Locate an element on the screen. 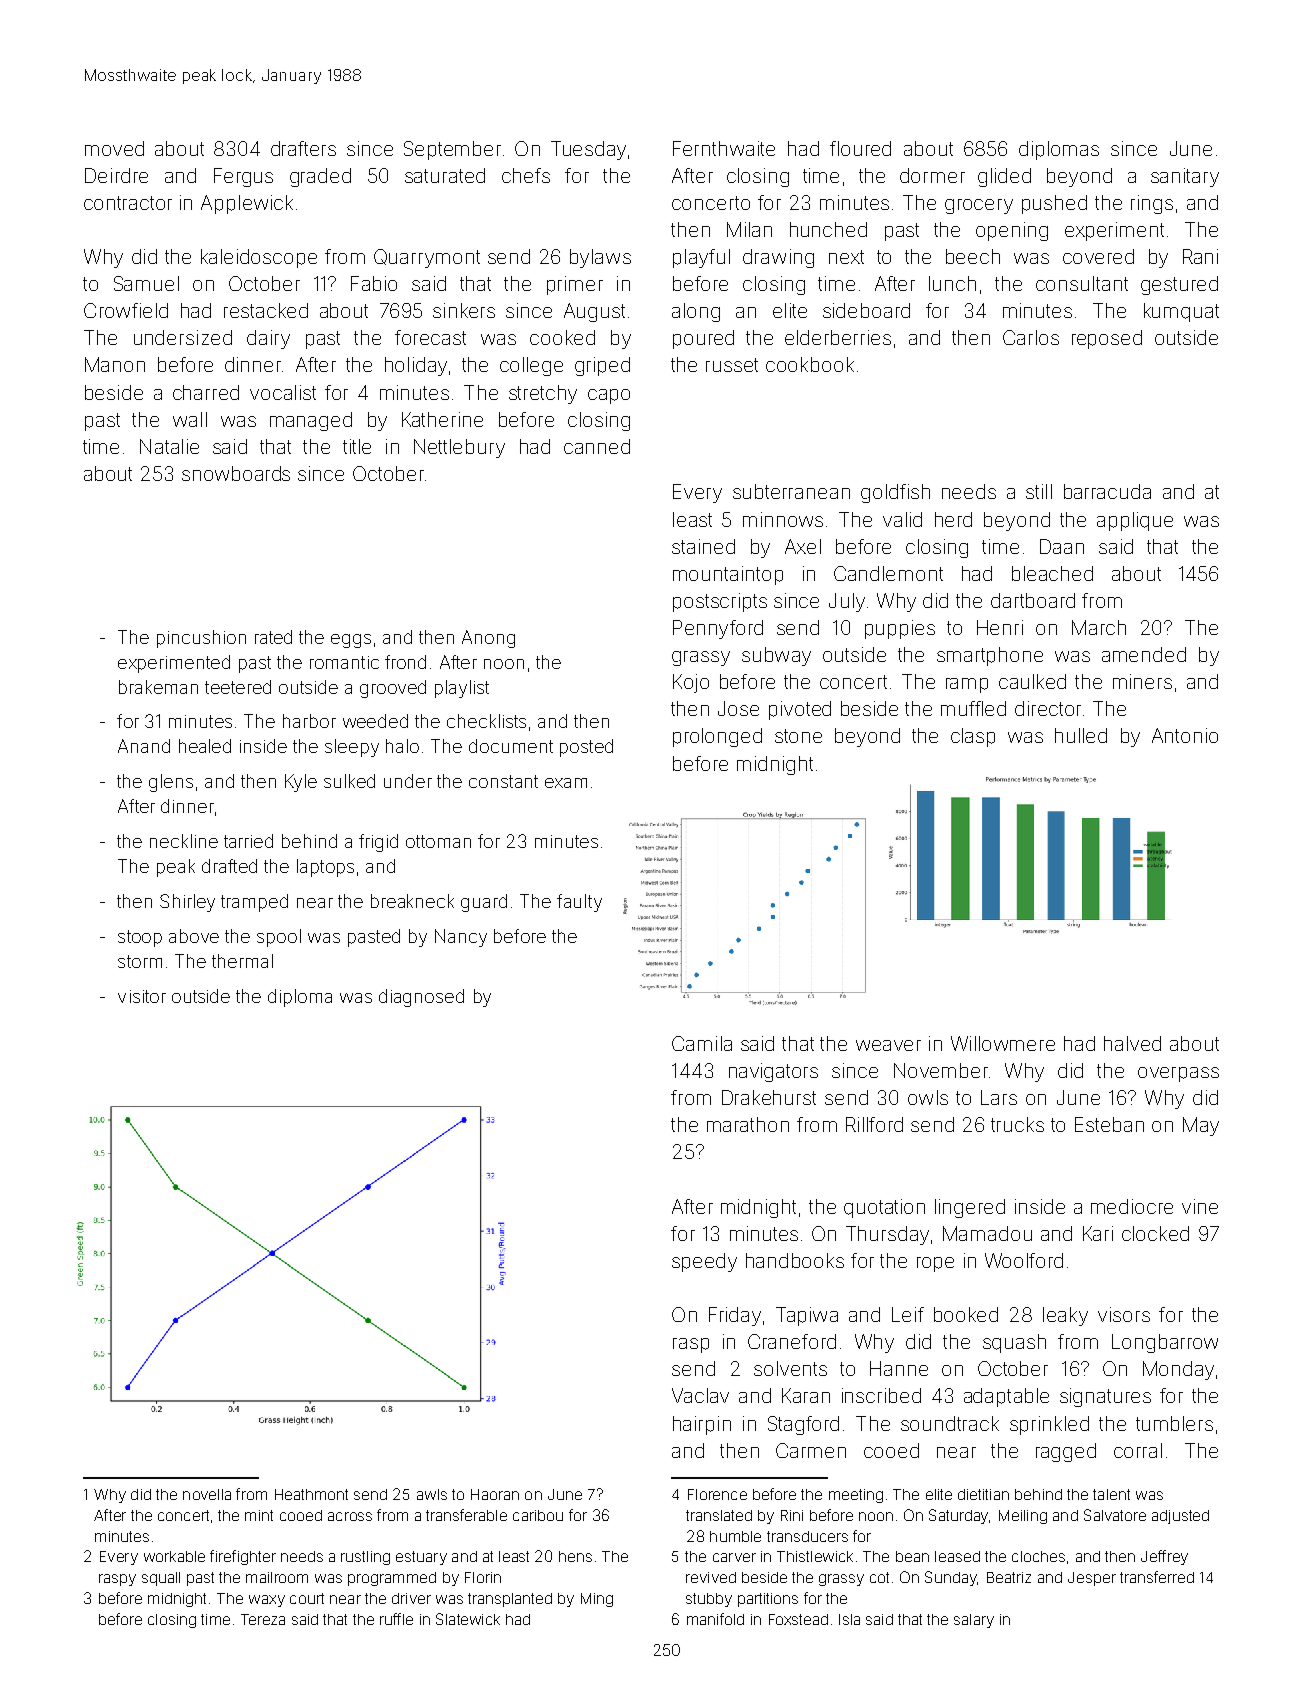 The width and height of the screenshot is (1303, 1687). faulty is located at coordinates (579, 903).
